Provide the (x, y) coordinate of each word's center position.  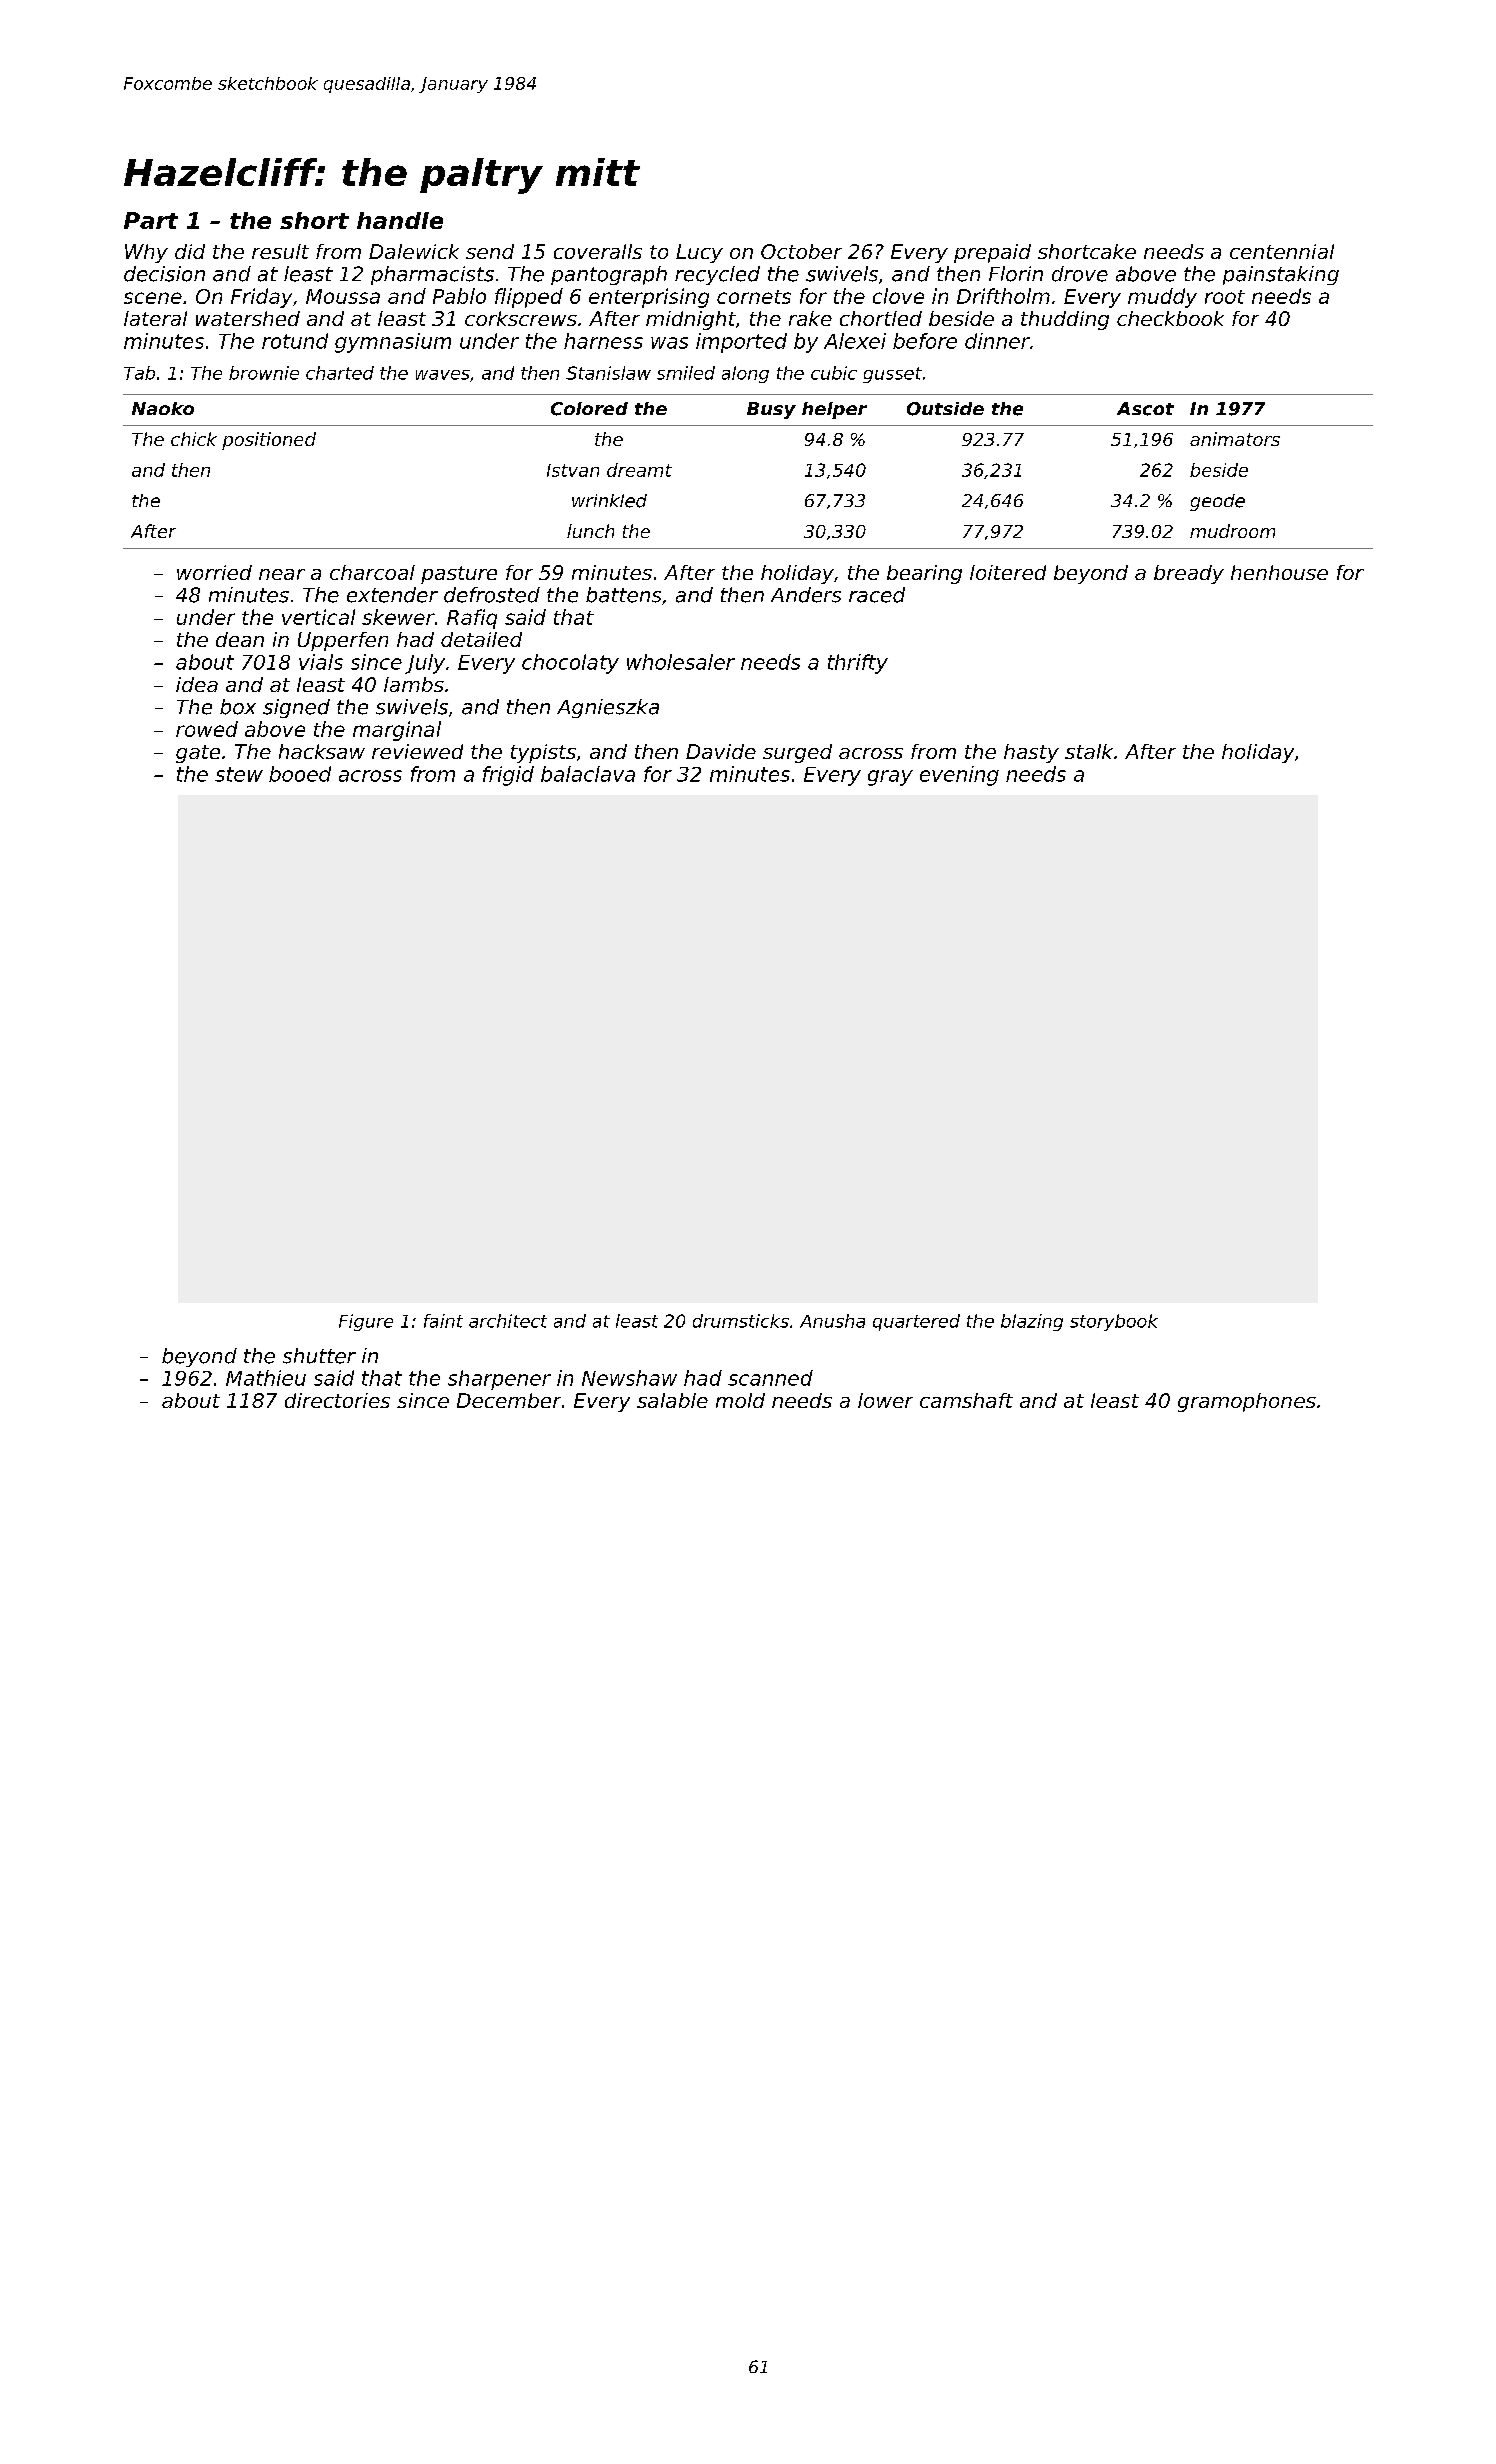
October (801, 251)
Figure (366, 1322)
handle (400, 220)
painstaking (1281, 275)
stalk (1089, 751)
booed (300, 774)
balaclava (588, 774)
